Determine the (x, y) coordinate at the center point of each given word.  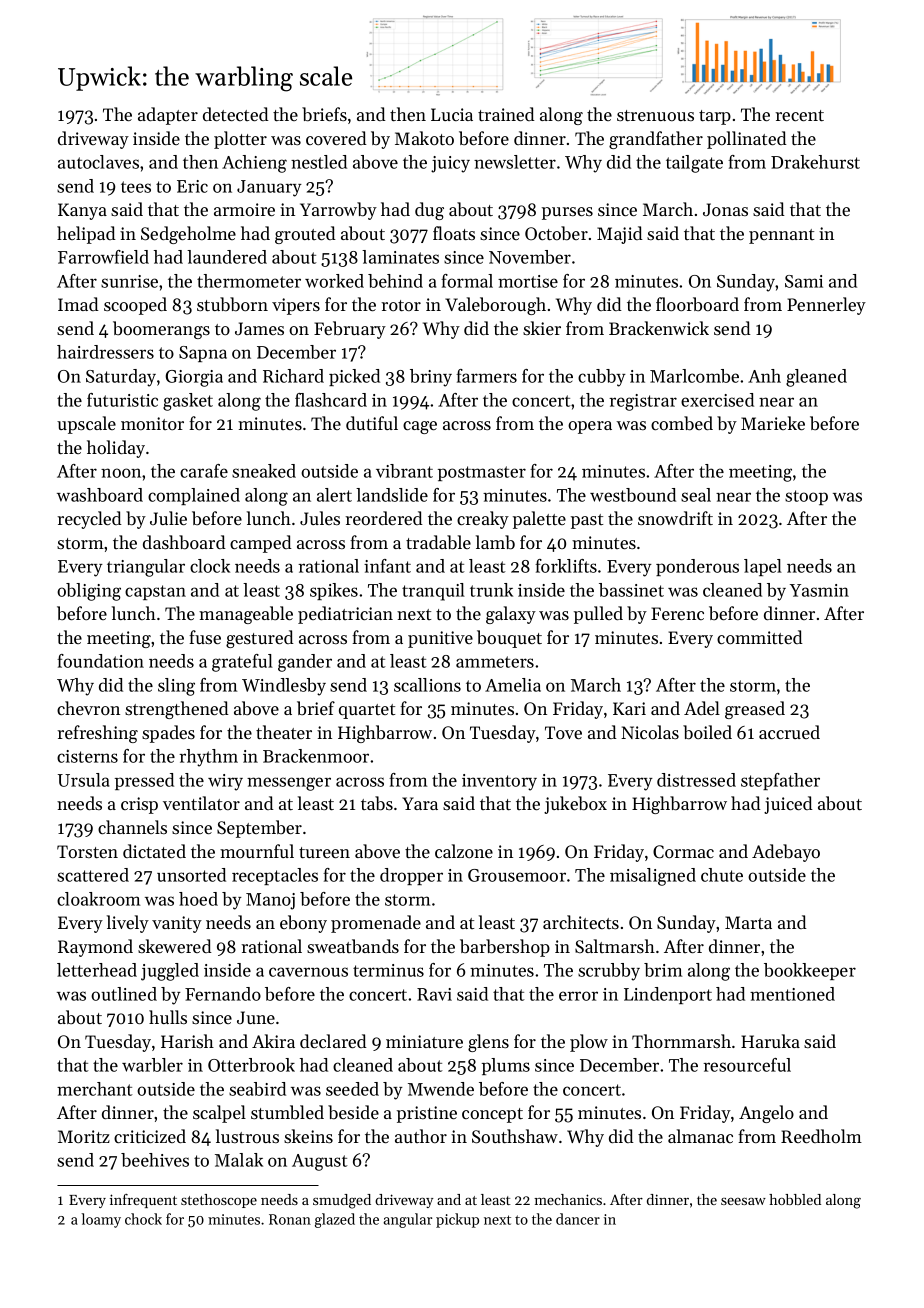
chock (143, 1219)
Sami (804, 281)
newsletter (515, 162)
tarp (715, 117)
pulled (598, 615)
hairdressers (105, 352)
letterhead (97, 970)
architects (581, 922)
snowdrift (675, 518)
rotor (401, 305)
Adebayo (786, 853)
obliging (89, 592)
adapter (168, 116)
